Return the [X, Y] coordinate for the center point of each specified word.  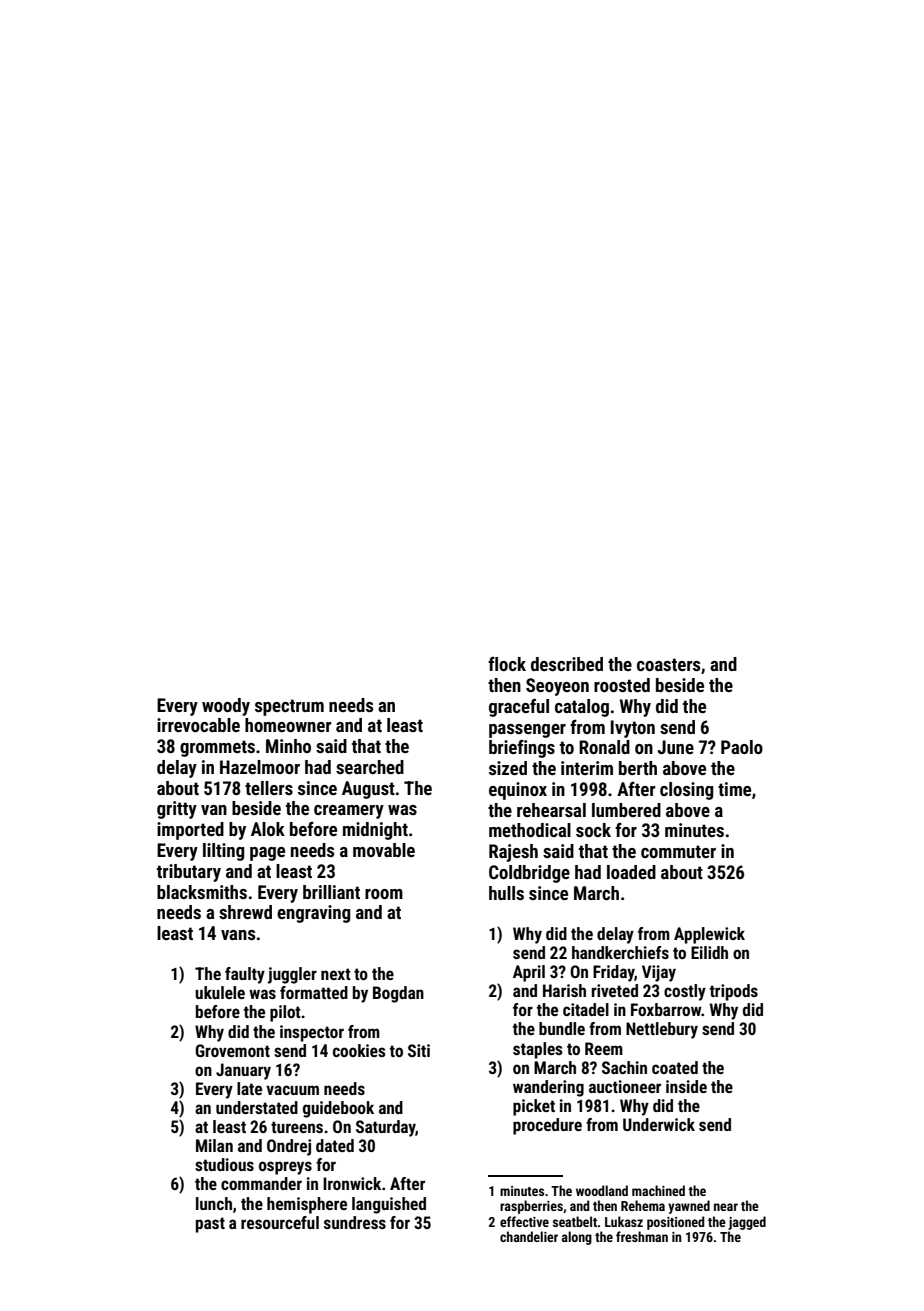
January [243, 1071]
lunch [214, 1203]
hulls [506, 893]
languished [389, 1205]
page [267, 854]
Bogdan [398, 994]
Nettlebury [662, 1030]
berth [638, 768]
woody [226, 707]
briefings [522, 749]
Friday [613, 973]
